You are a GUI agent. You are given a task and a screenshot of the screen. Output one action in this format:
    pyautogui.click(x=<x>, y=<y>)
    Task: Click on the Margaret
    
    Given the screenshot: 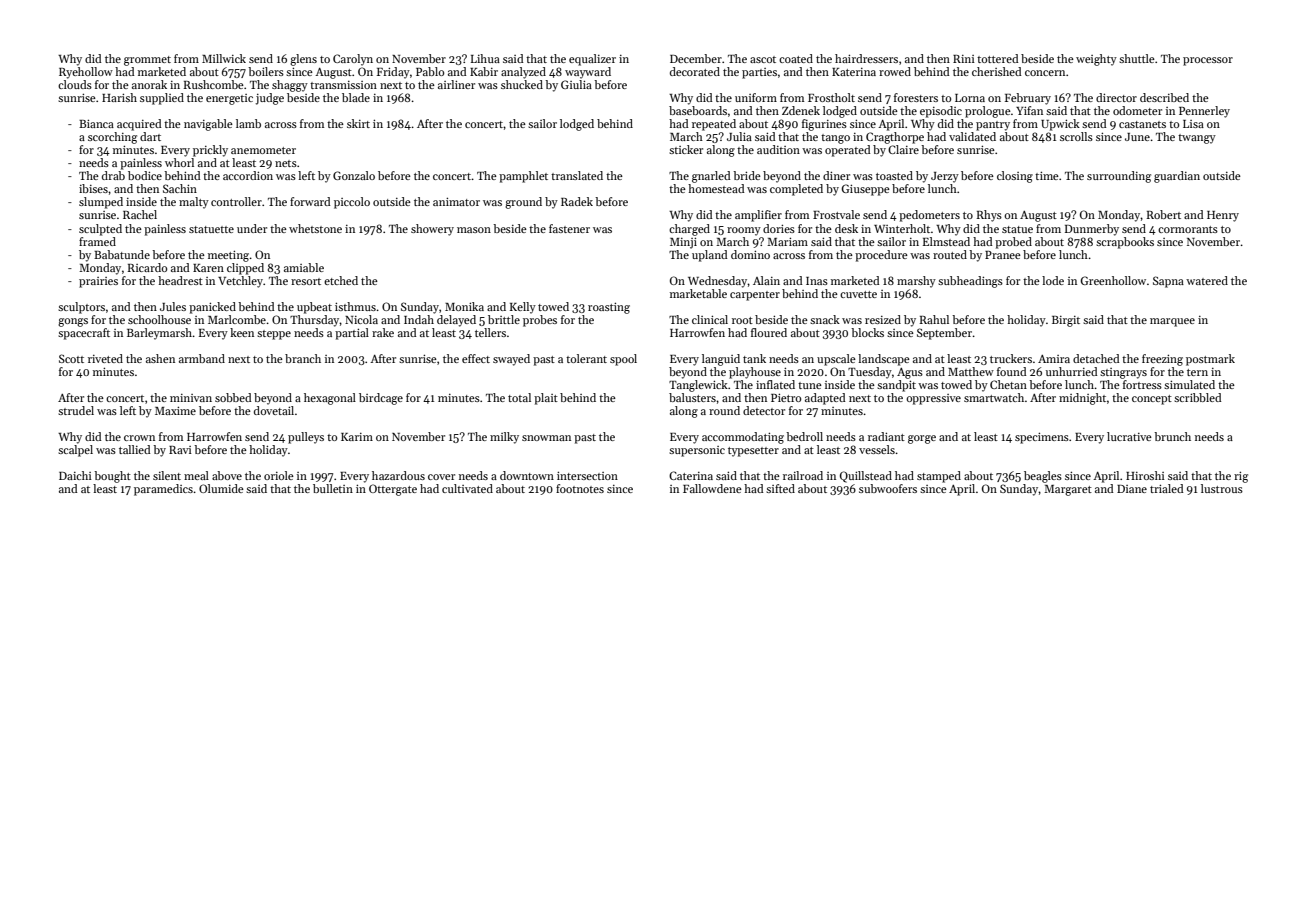 What is the action you would take?
    pyautogui.click(x=1068, y=490)
